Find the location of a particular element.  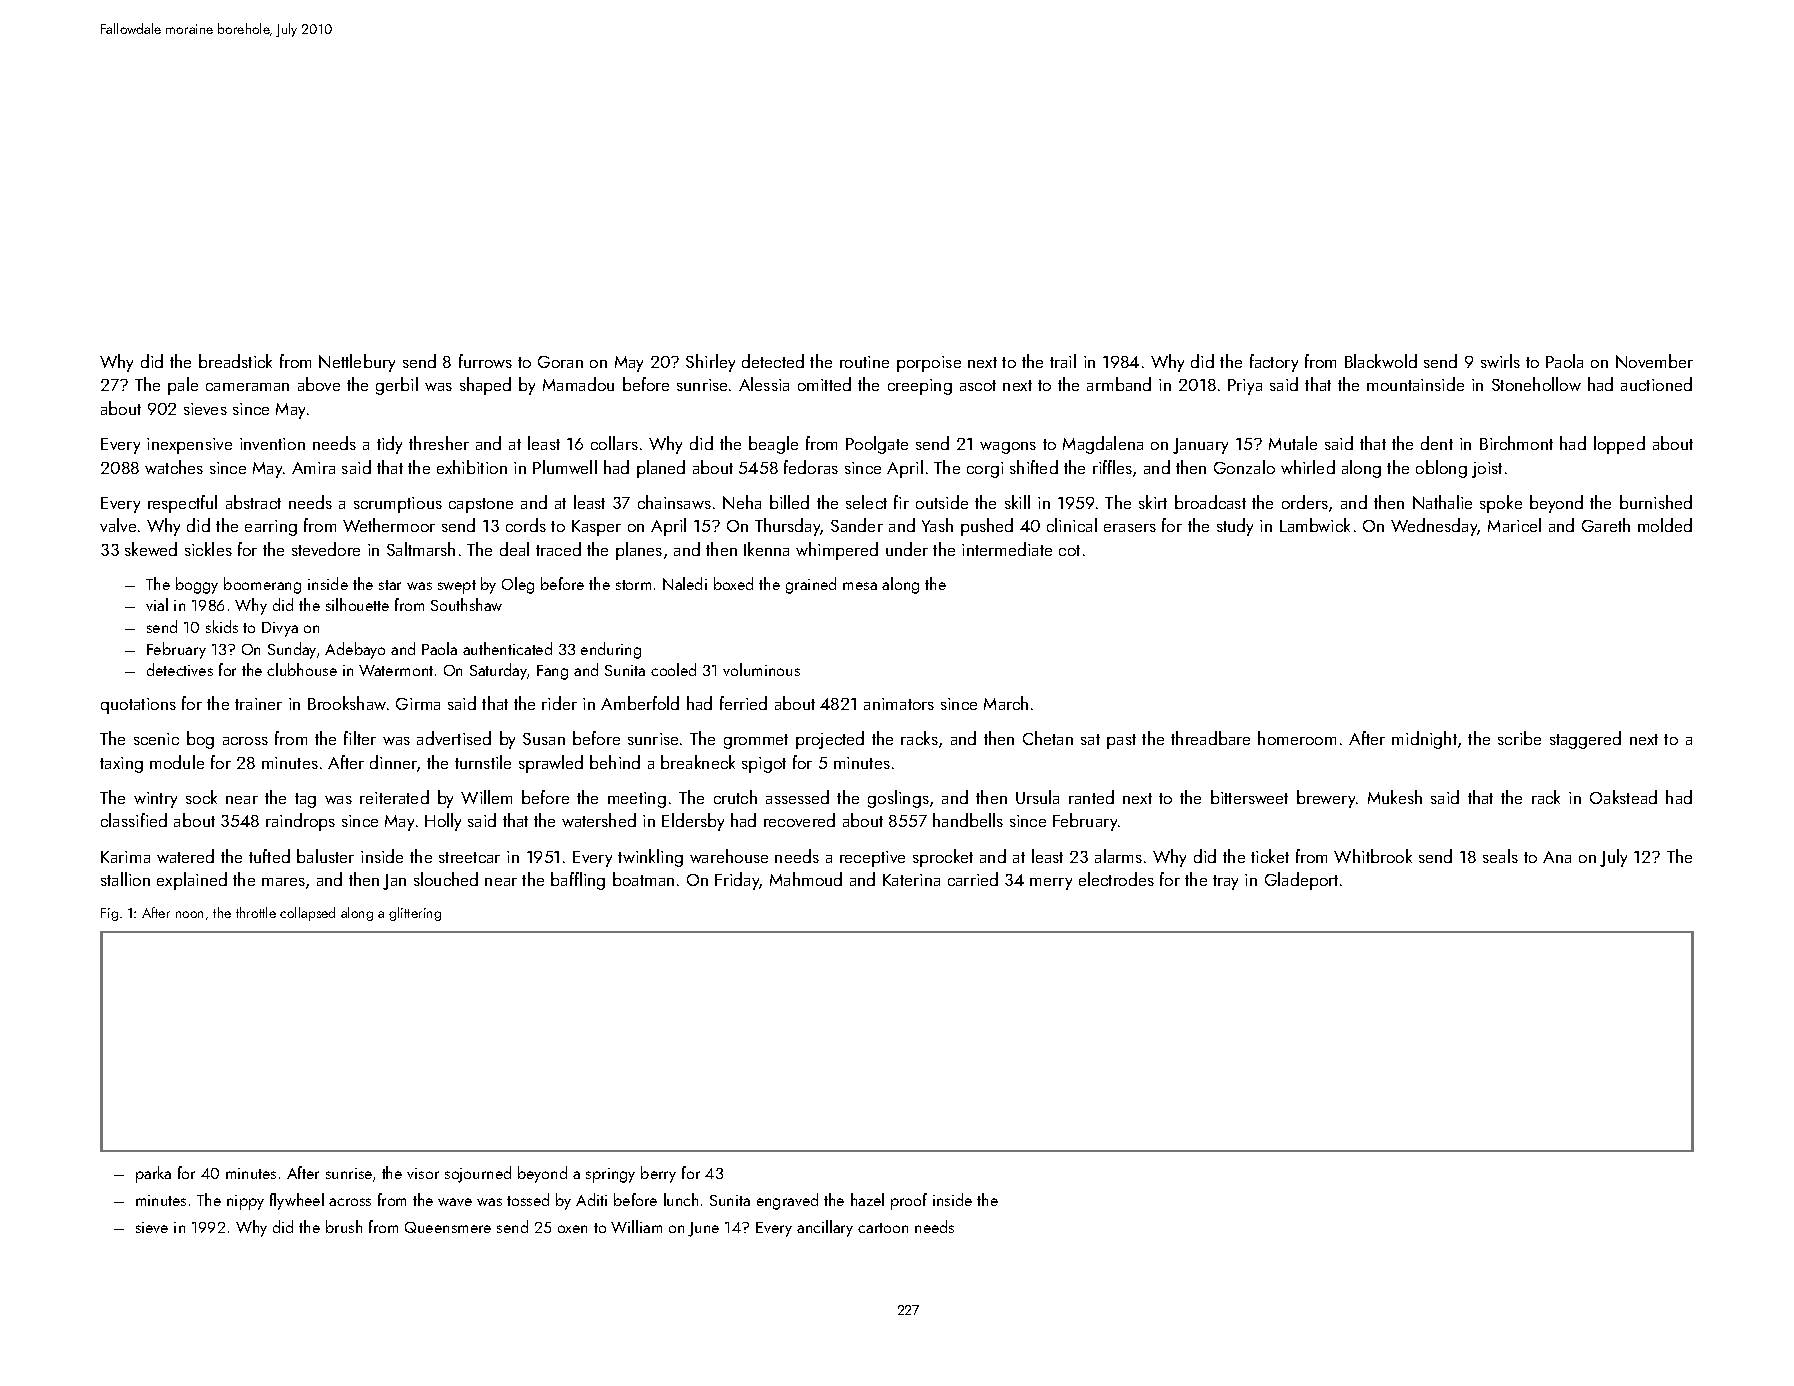

Fig is located at coordinates (109, 914).
